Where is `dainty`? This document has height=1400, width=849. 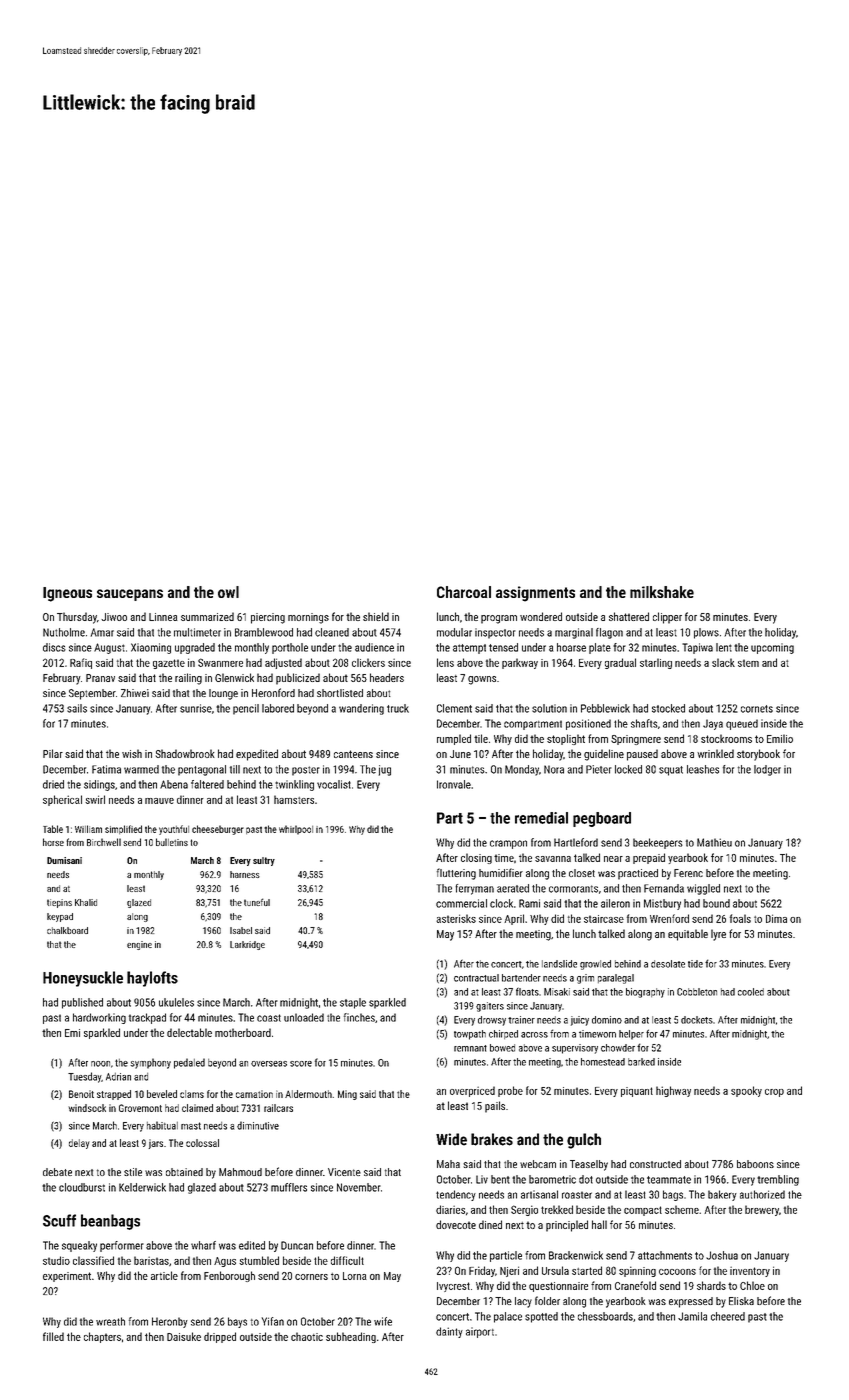 dainty is located at coordinates (449, 1332).
